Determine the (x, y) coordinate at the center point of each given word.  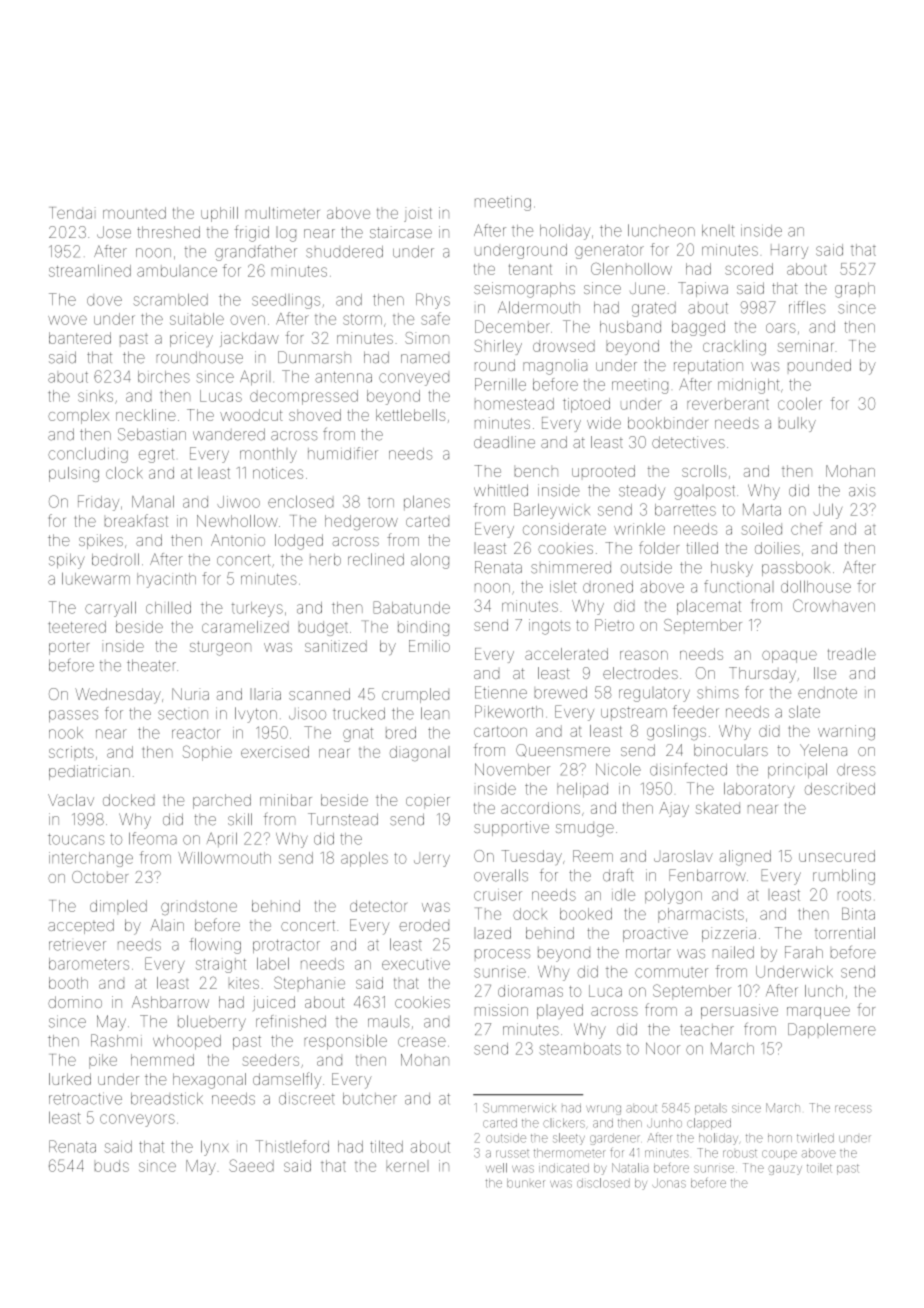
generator (609, 252)
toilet (819, 1168)
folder (659, 547)
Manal (153, 501)
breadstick (167, 1098)
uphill (219, 214)
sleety (569, 1139)
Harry (789, 252)
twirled (815, 1138)
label (273, 963)
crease (422, 1042)
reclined (376, 559)
